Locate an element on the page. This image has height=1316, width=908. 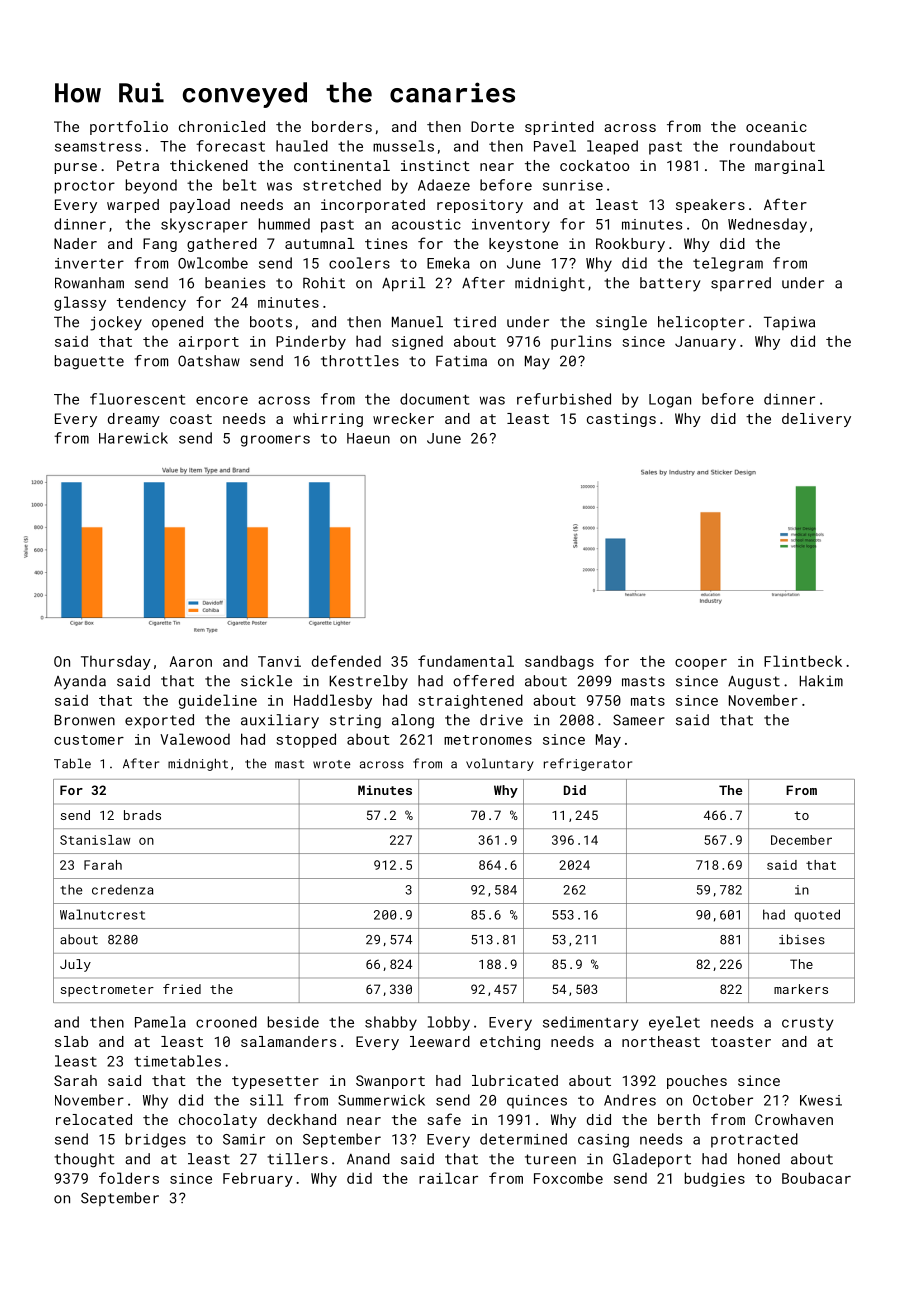
portfolio is located at coordinates (129, 127).
